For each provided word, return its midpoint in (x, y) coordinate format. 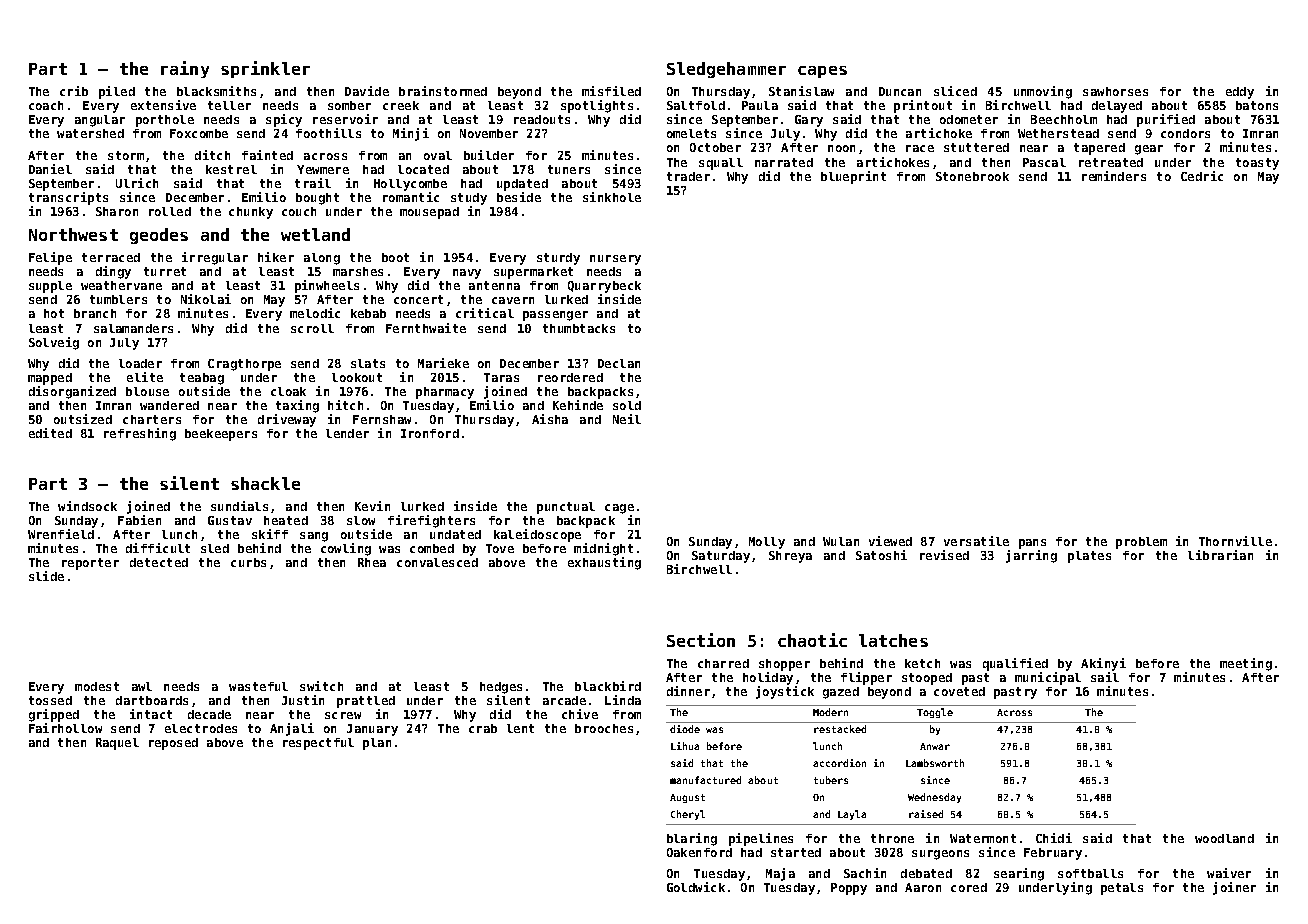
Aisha (550, 419)
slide (46, 576)
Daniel (50, 169)
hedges (501, 688)
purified (1166, 120)
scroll (312, 328)
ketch (922, 663)
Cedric (1202, 176)
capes (822, 72)
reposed (173, 744)
